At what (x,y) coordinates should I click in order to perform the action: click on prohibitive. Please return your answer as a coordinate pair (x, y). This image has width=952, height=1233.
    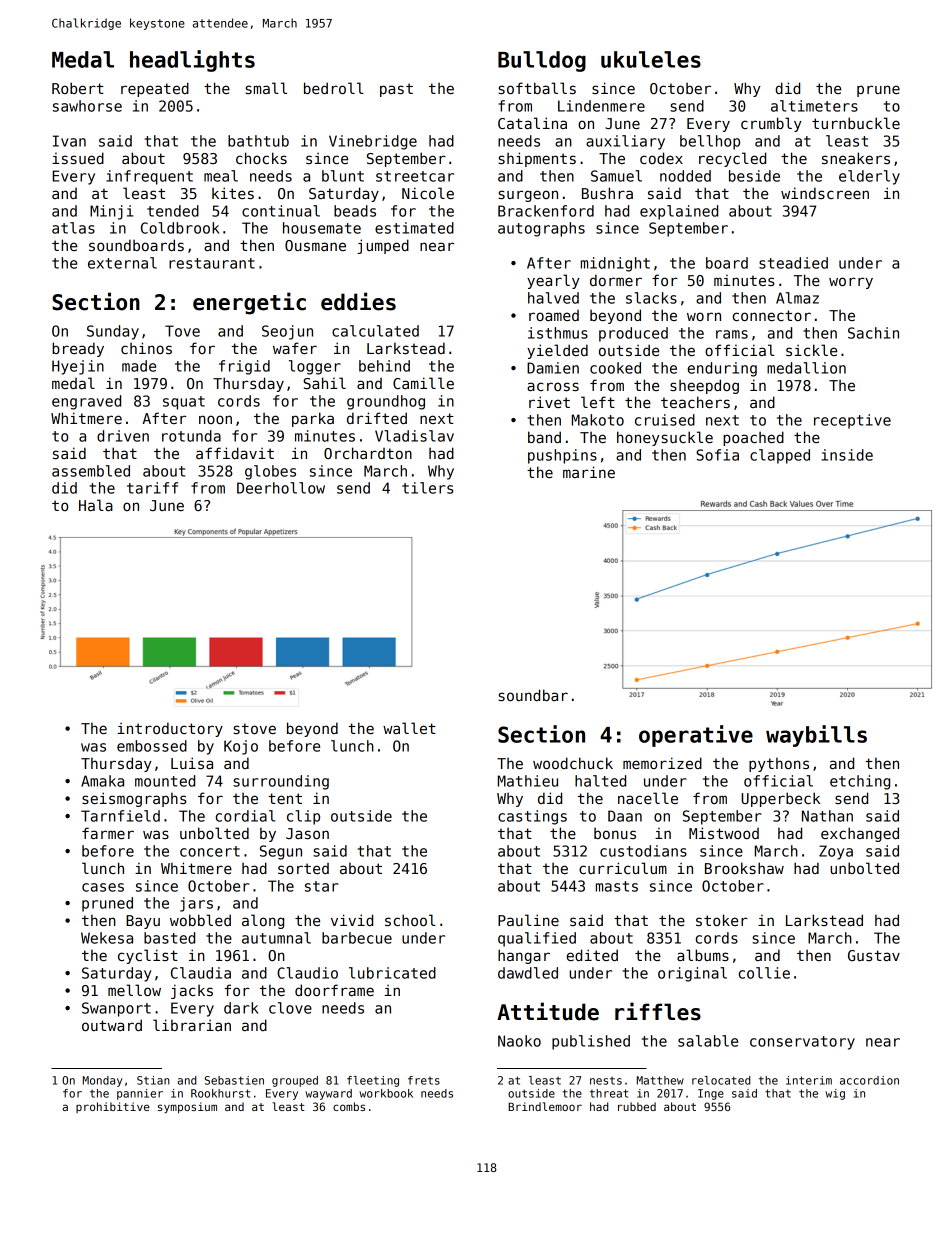
    Looking at the image, I should click on (113, 1107).
